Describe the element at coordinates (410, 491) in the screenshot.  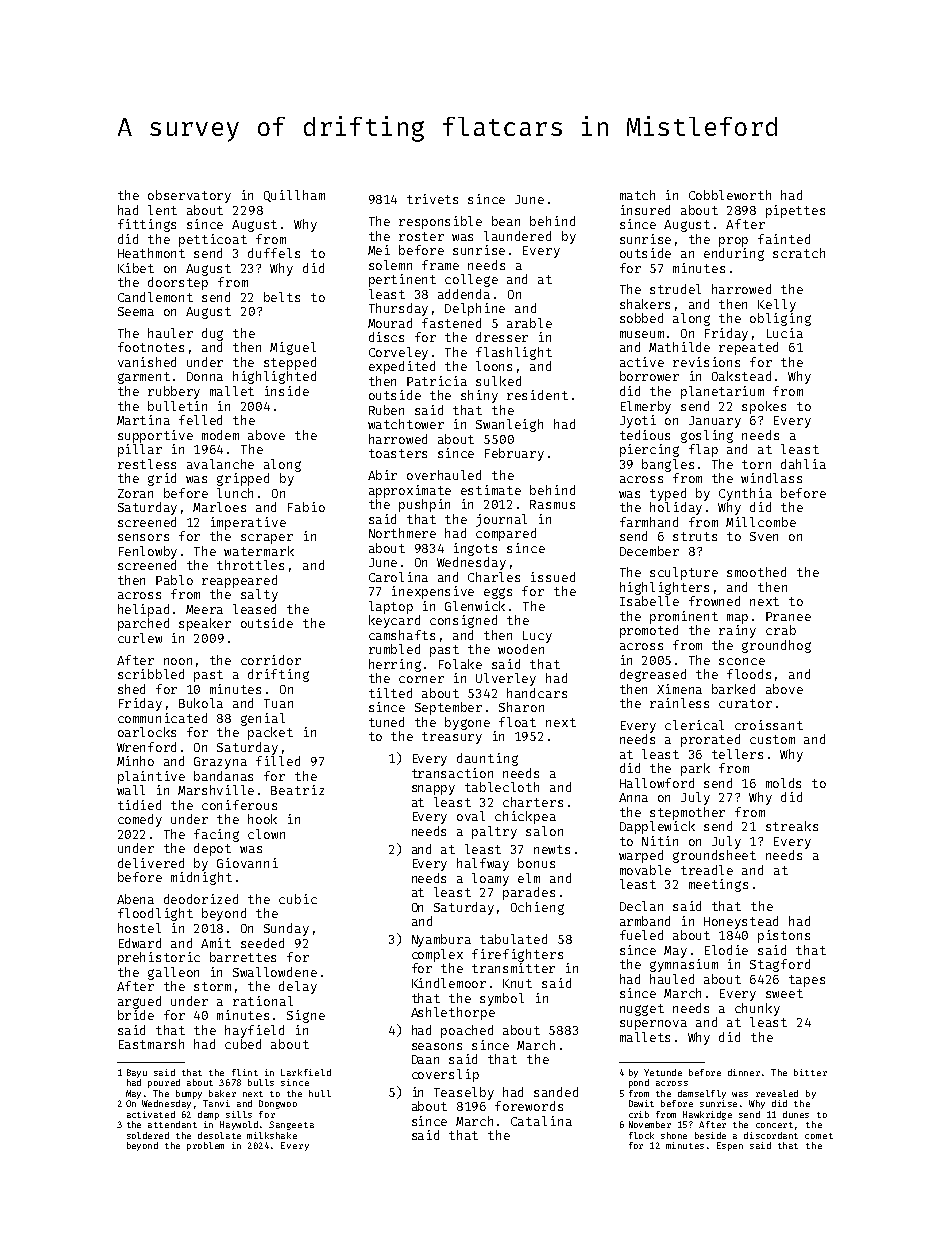
I see `approximate` at that location.
